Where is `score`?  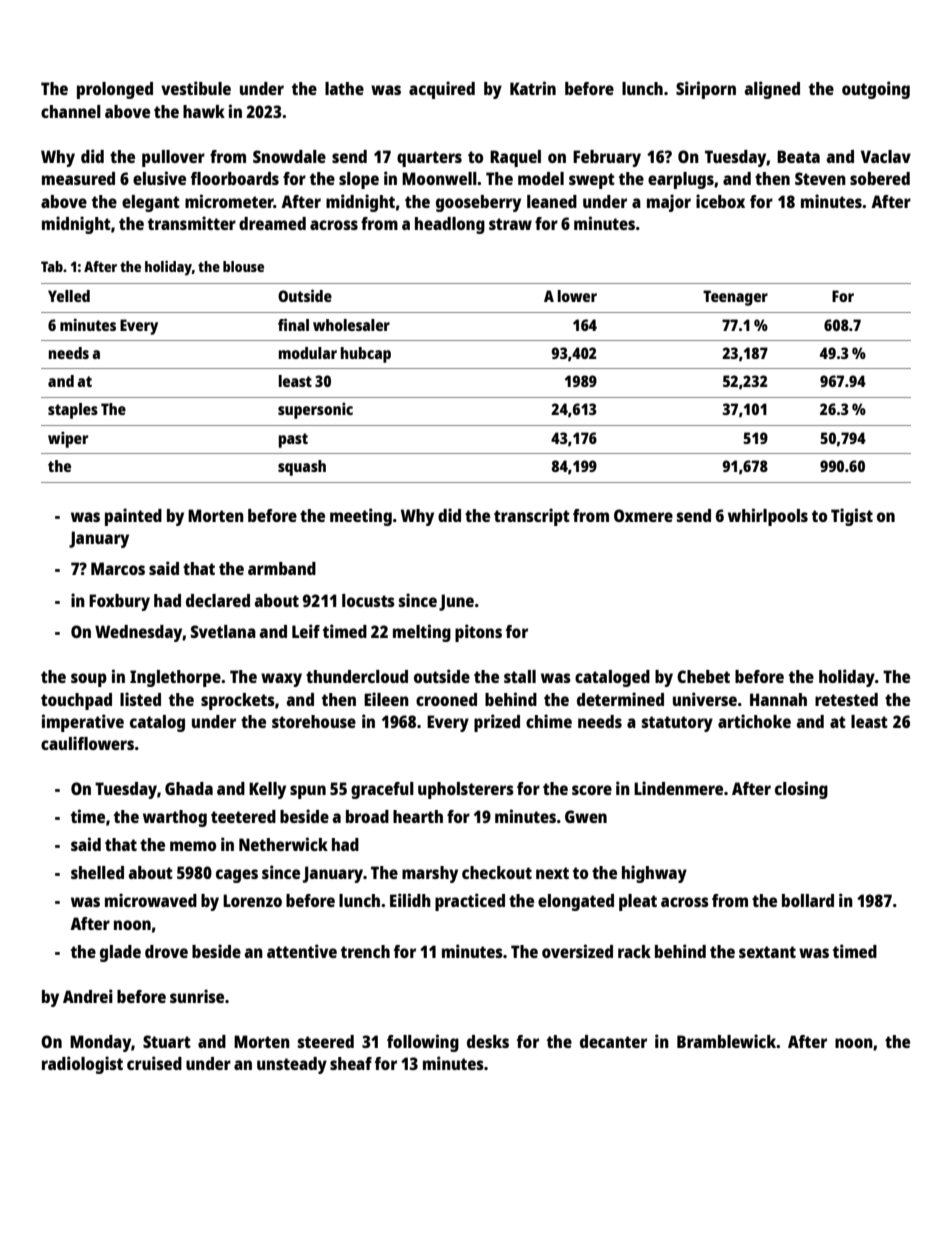 score is located at coordinates (592, 790).
